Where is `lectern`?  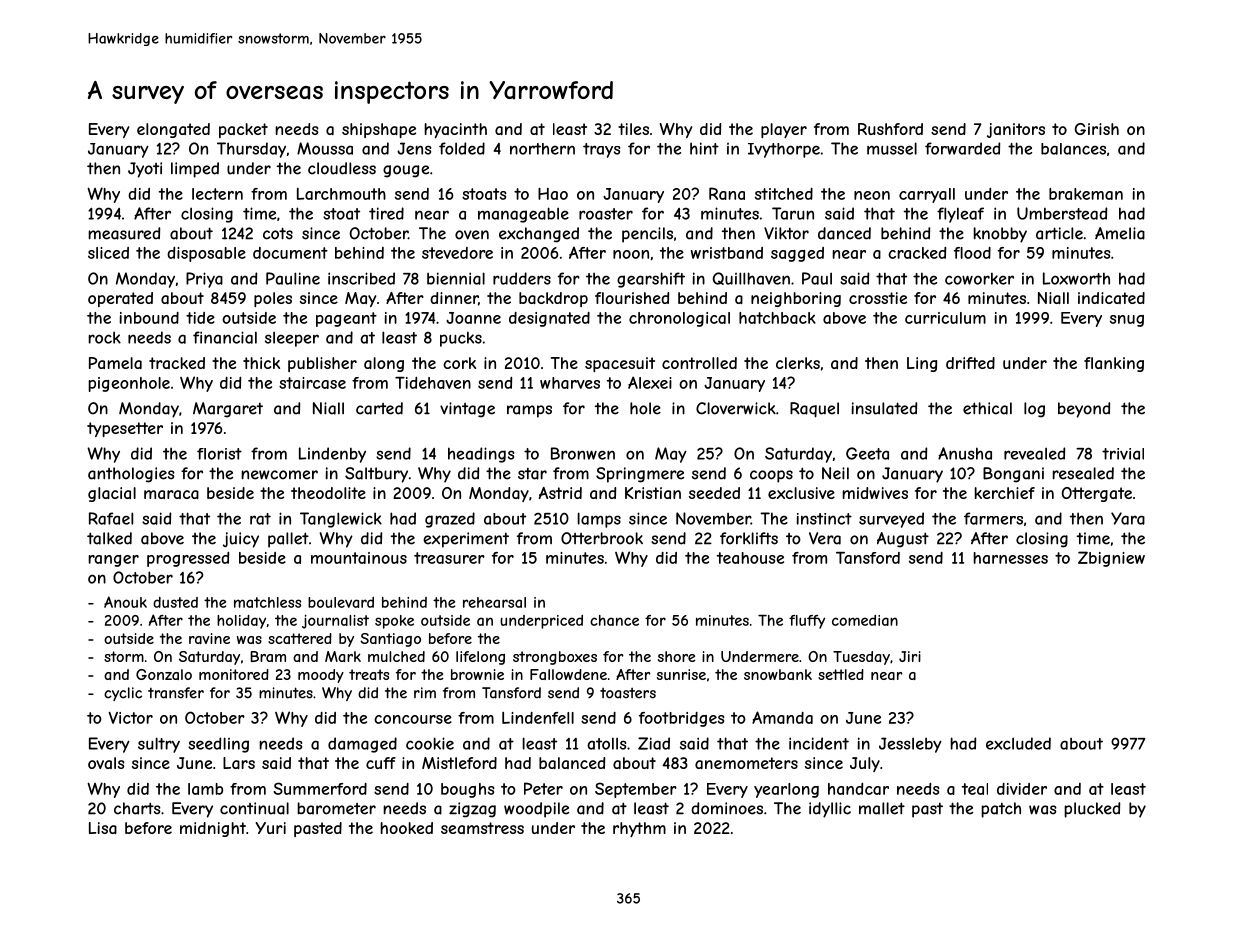 lectern is located at coordinates (217, 194).
